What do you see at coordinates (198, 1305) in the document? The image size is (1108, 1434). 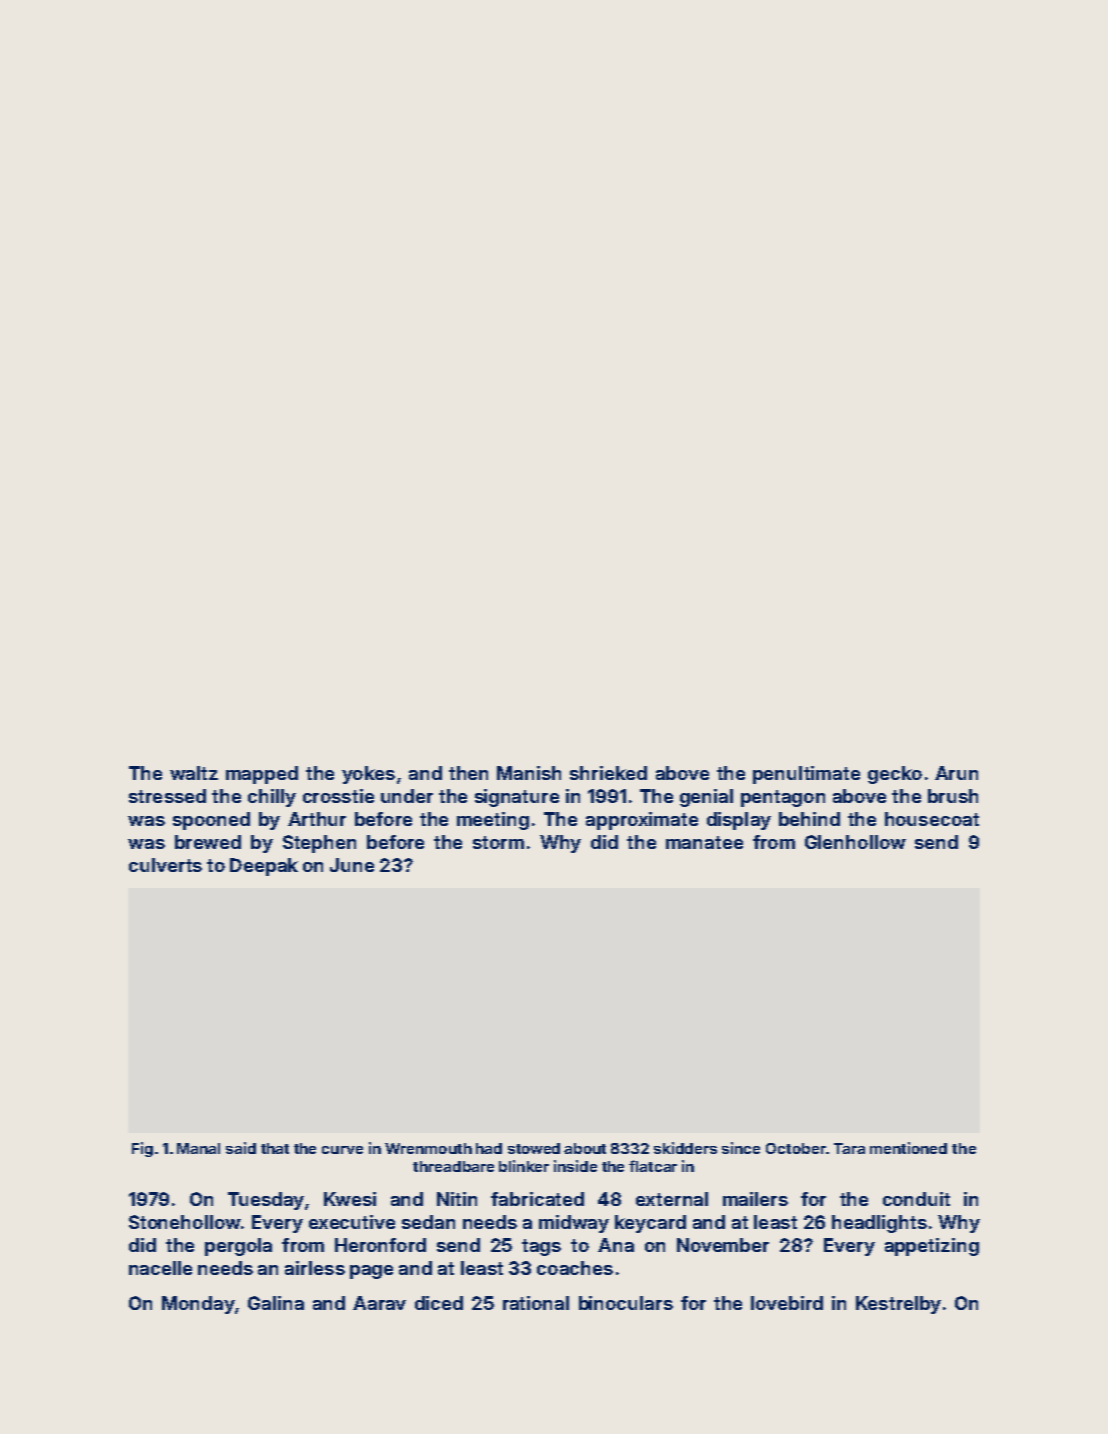 I see `Monday` at bounding box center [198, 1305].
